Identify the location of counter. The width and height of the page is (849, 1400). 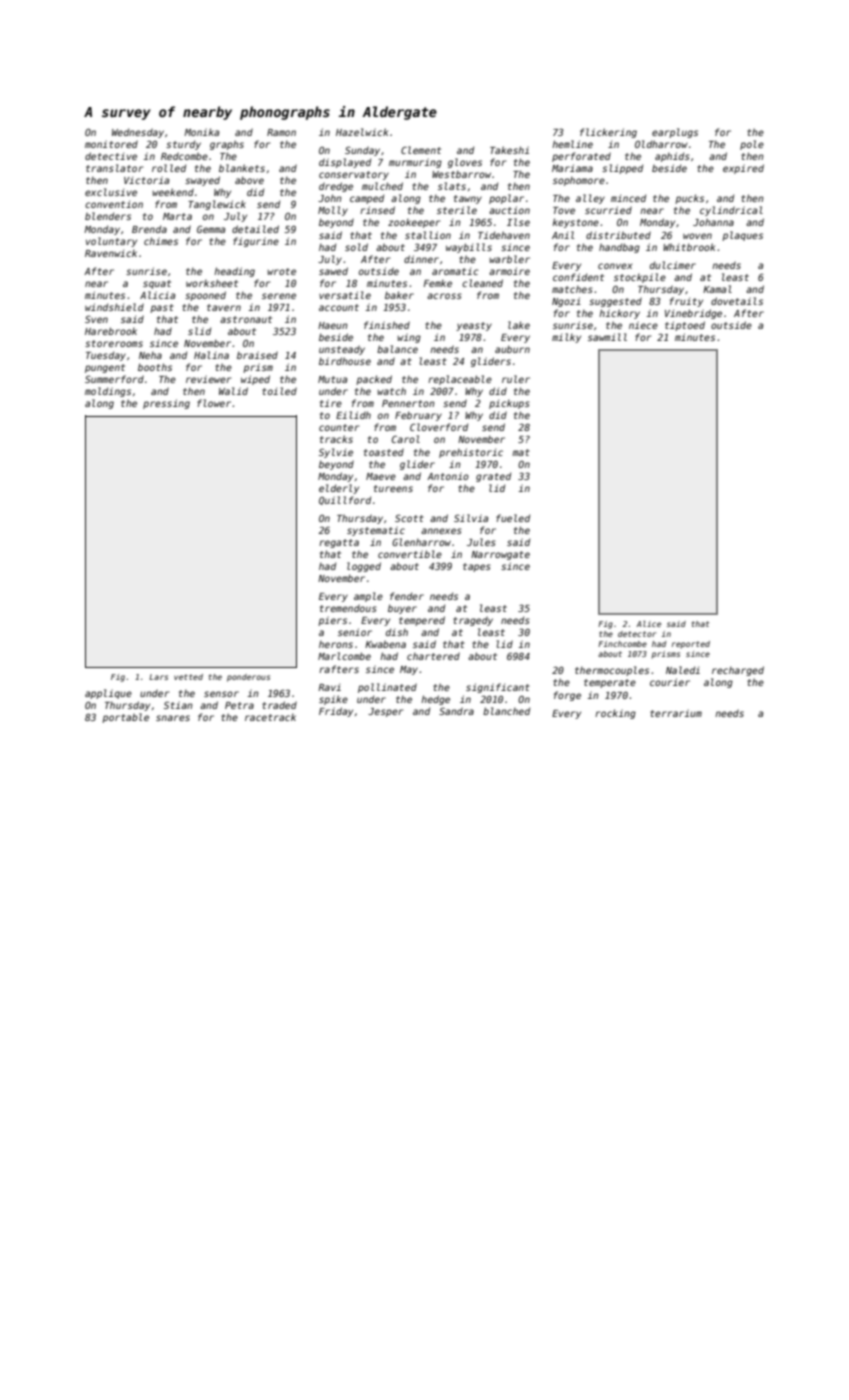
(339, 427).
